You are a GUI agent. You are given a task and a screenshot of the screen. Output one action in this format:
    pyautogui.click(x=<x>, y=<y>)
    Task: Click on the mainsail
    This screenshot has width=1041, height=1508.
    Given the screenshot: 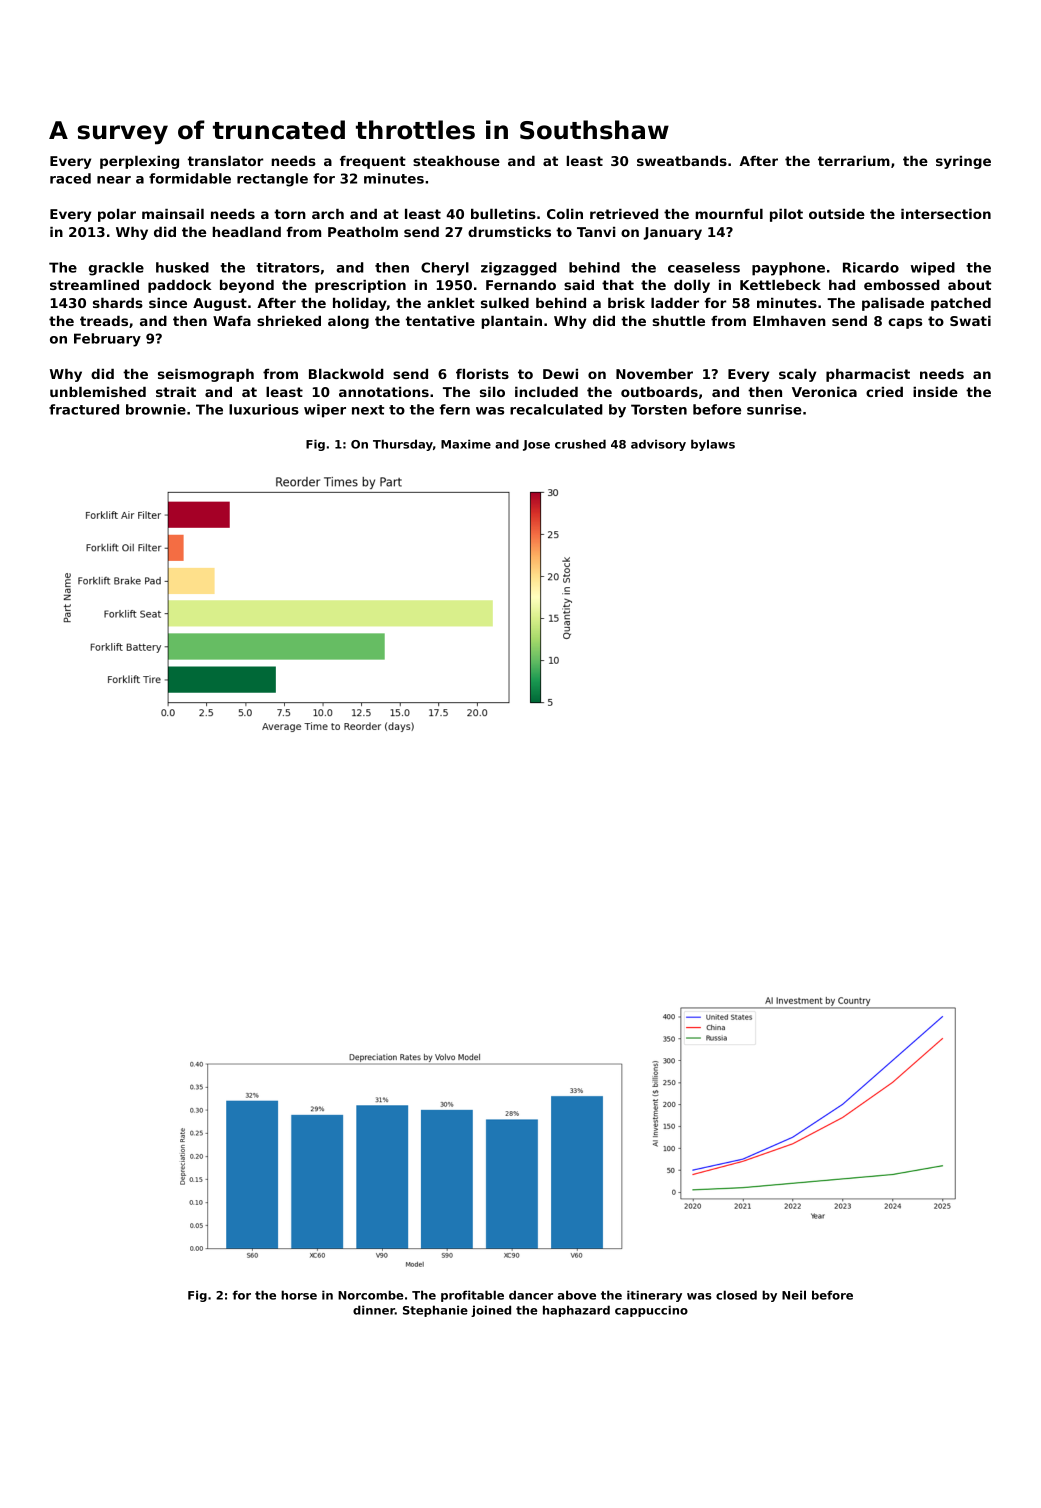 What is the action you would take?
    pyautogui.click(x=173, y=214)
